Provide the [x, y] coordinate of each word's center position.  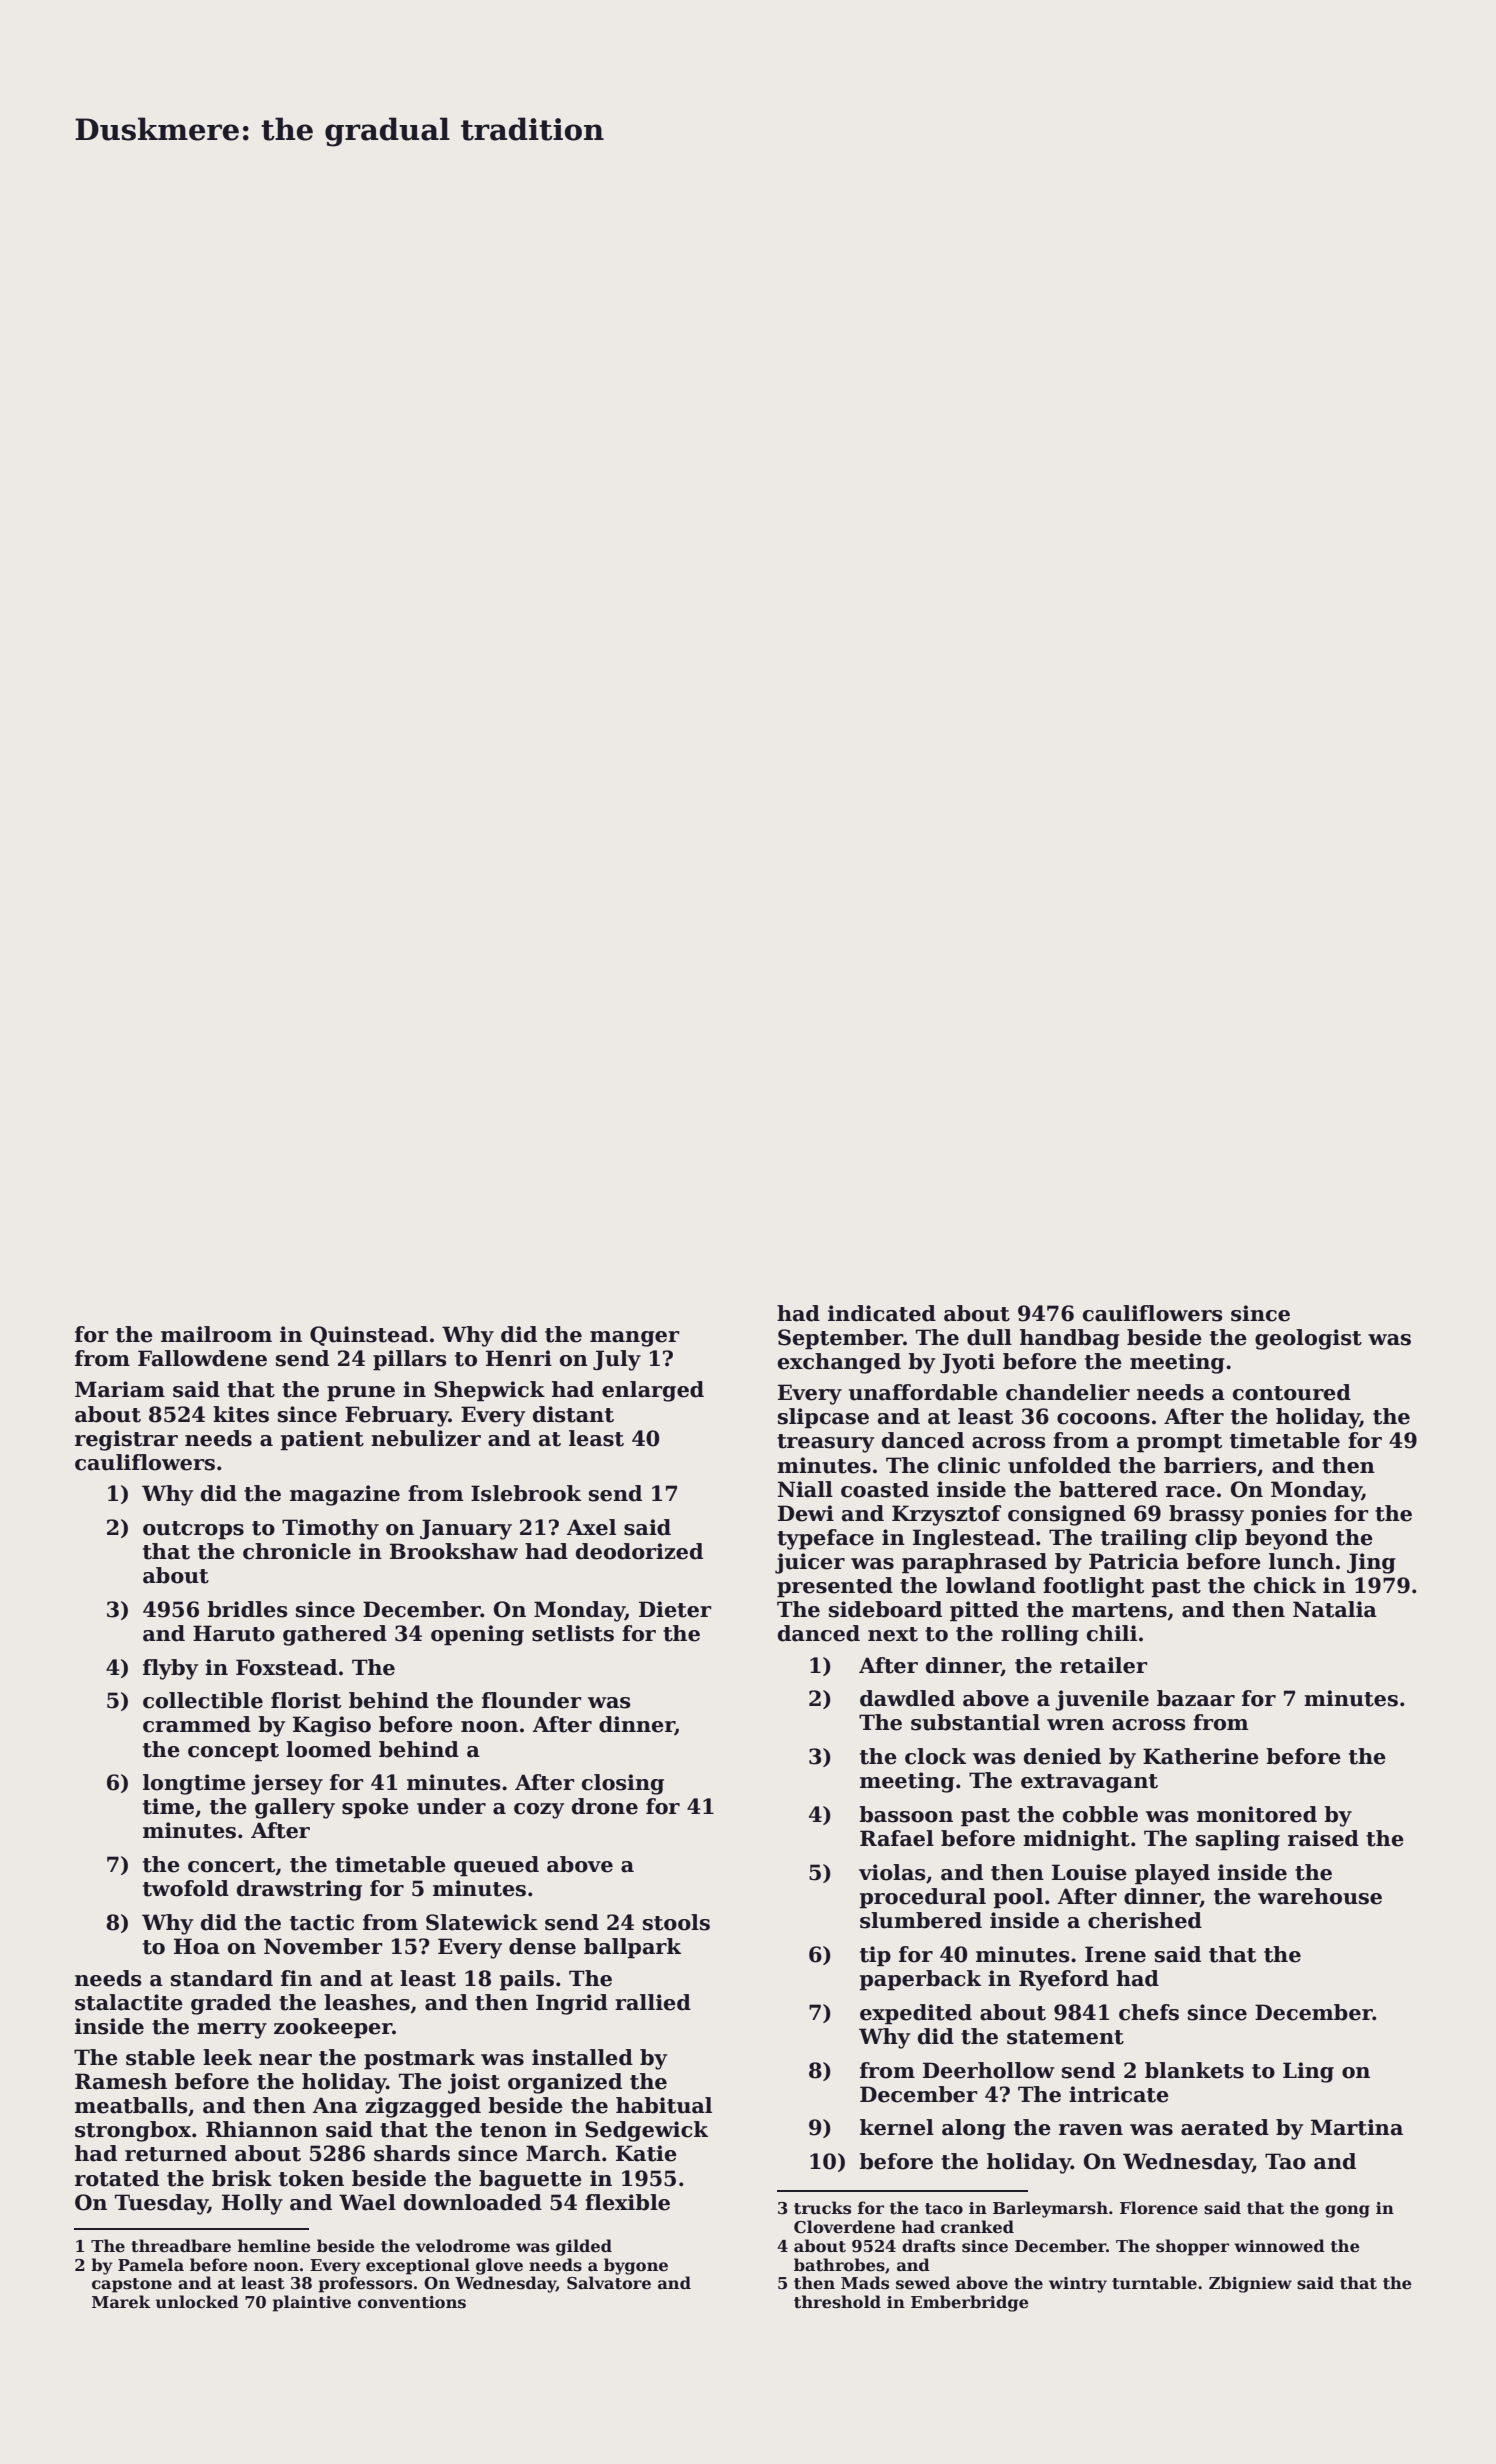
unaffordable [923, 1392]
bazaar [1196, 1698]
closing [623, 1784]
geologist [1308, 1339]
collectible [203, 1700]
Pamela [151, 2265]
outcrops [193, 1530]
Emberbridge [970, 2303]
